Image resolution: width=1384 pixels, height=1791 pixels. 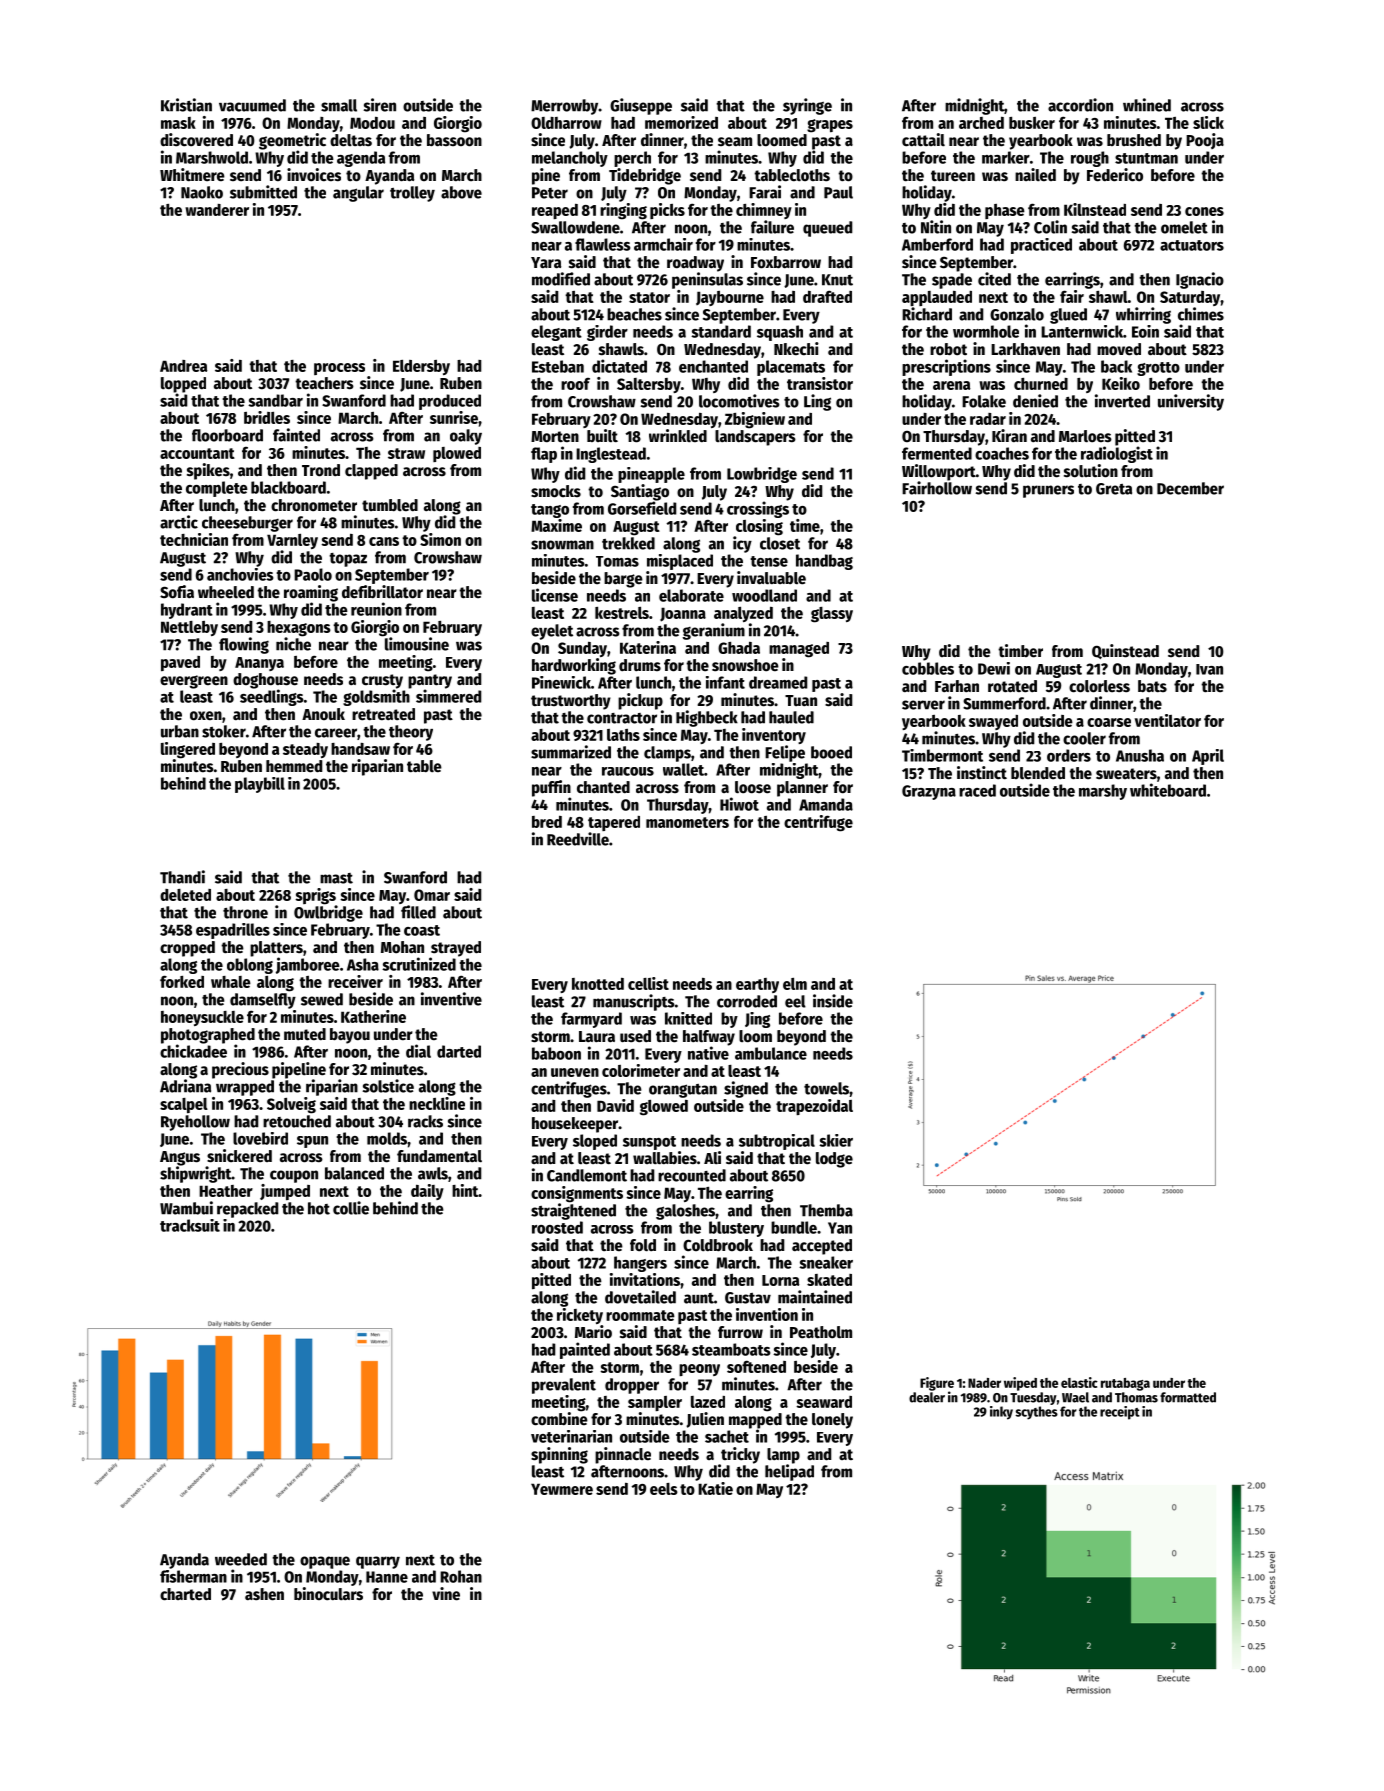 I want to click on receipt, so click(x=1120, y=1413).
